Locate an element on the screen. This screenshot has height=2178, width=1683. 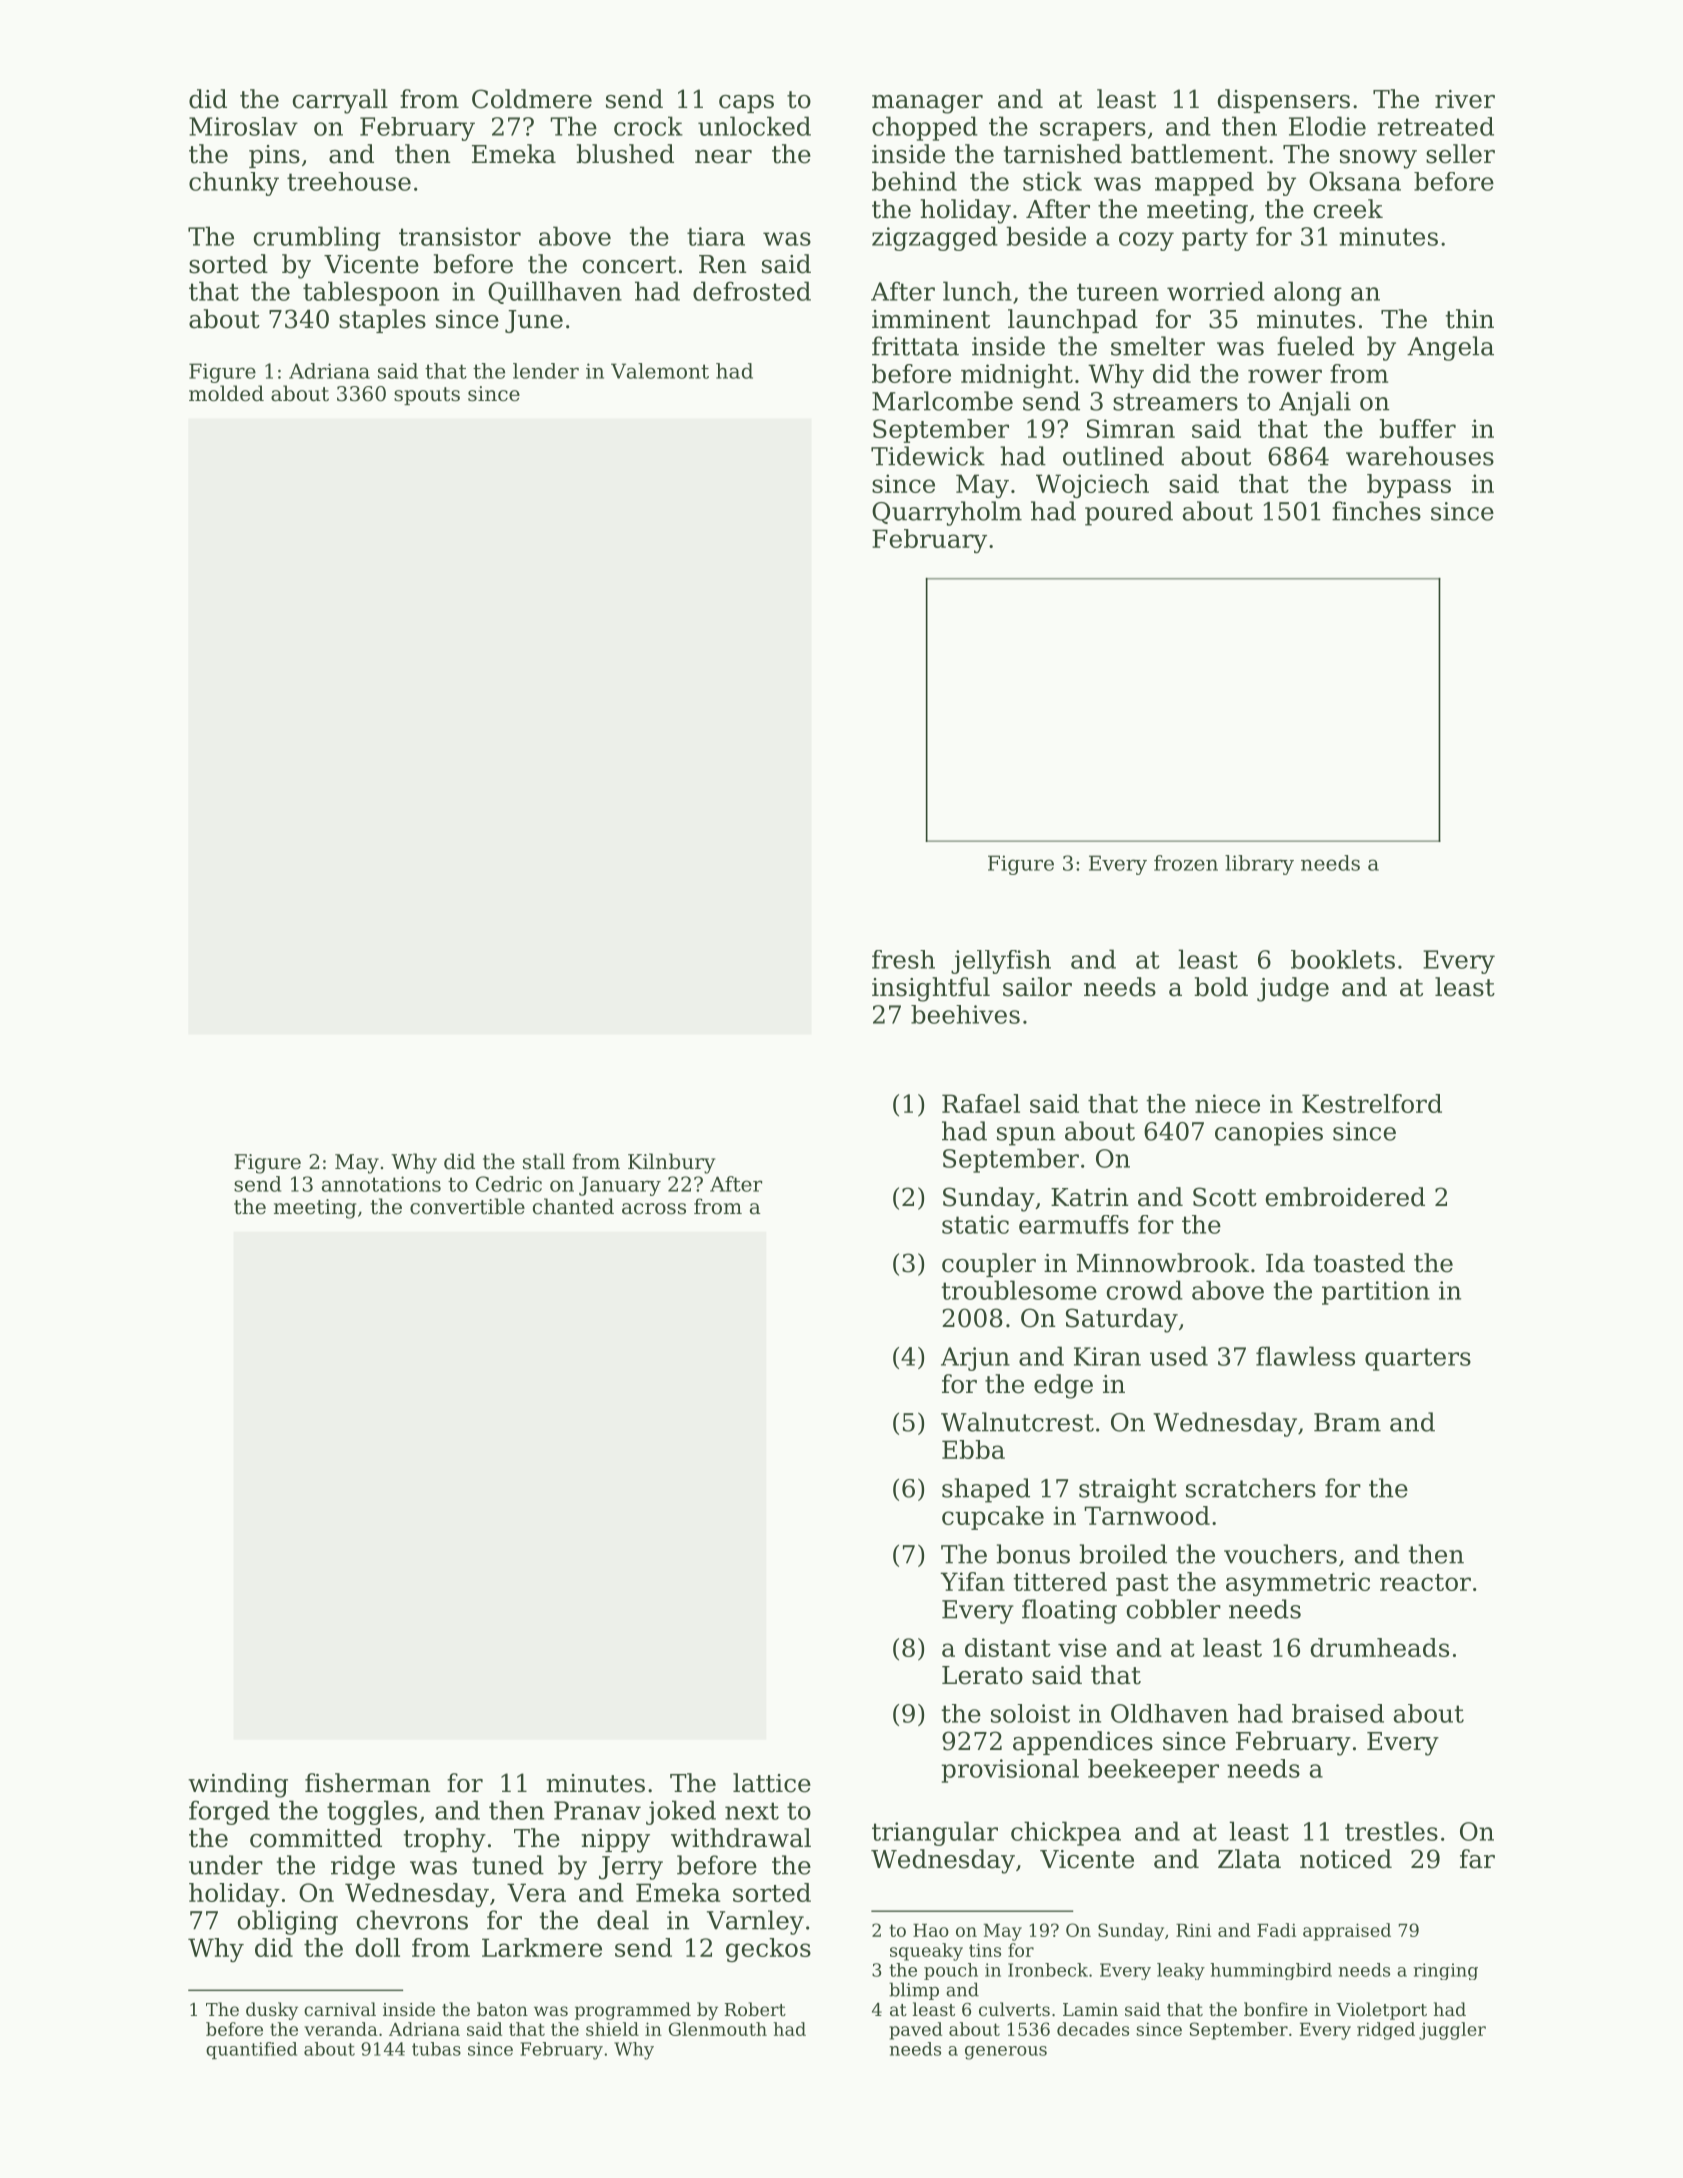
Miroslav is located at coordinates (243, 126).
